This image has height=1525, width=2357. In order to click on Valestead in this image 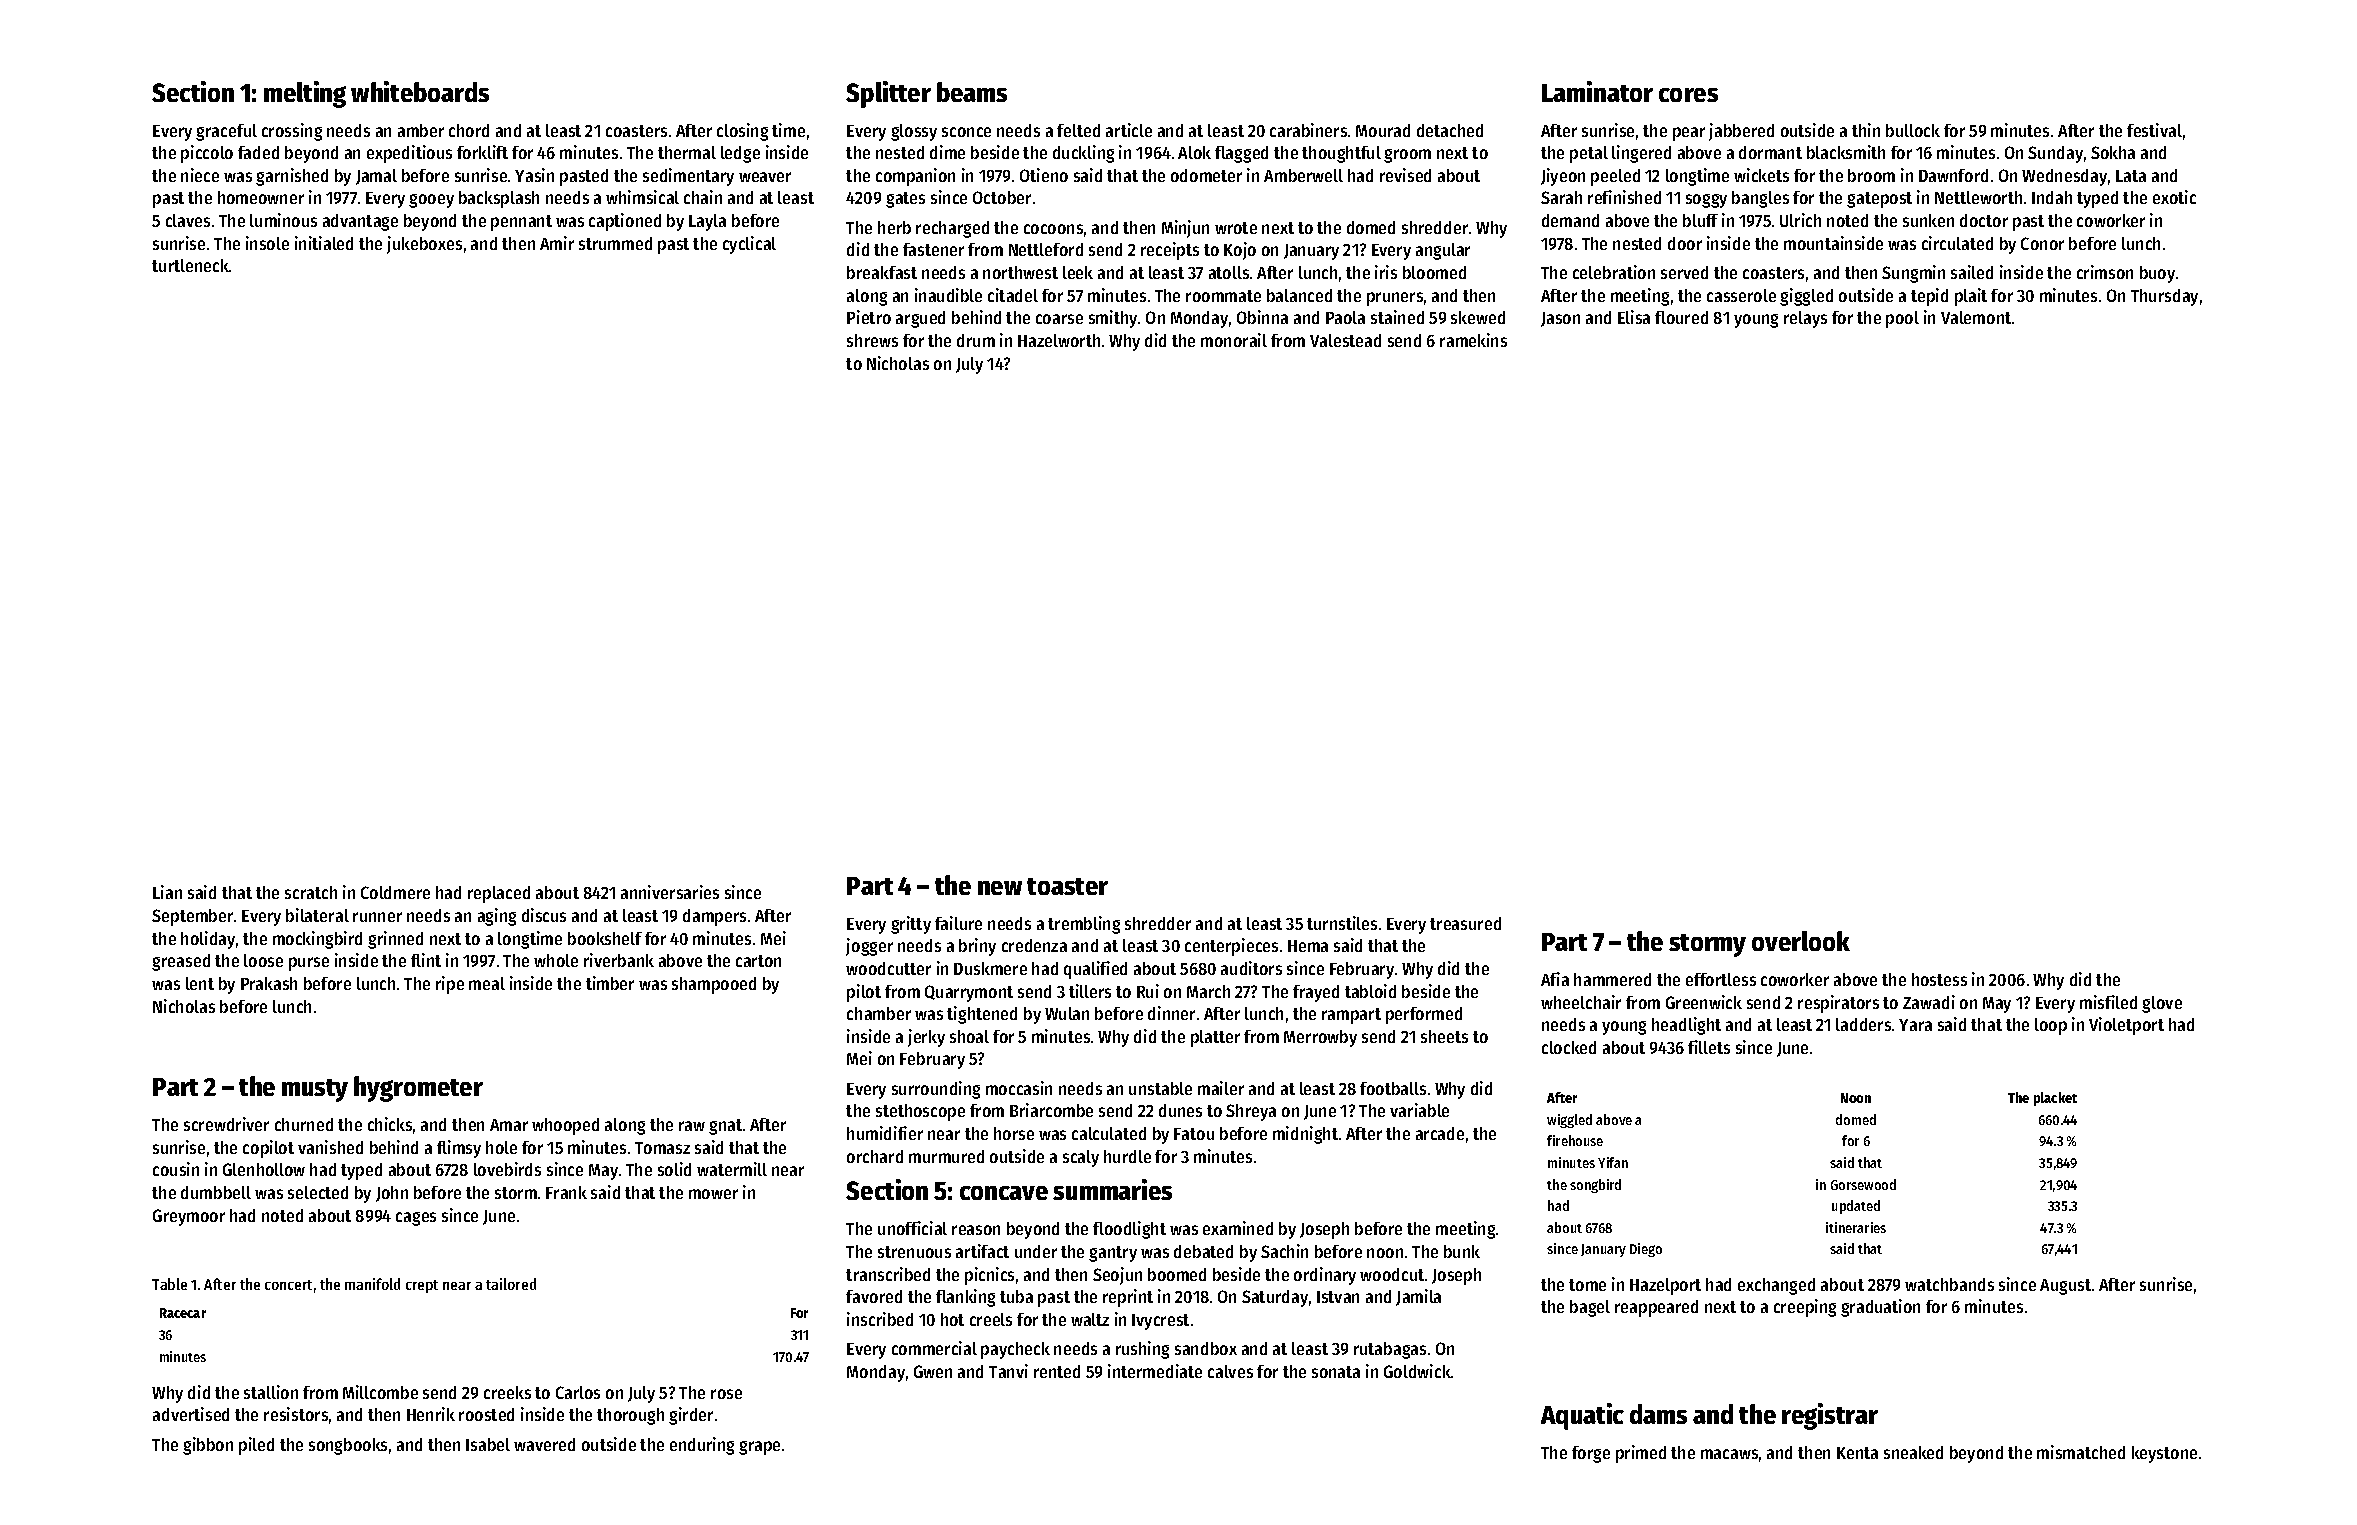, I will do `click(1345, 340)`.
